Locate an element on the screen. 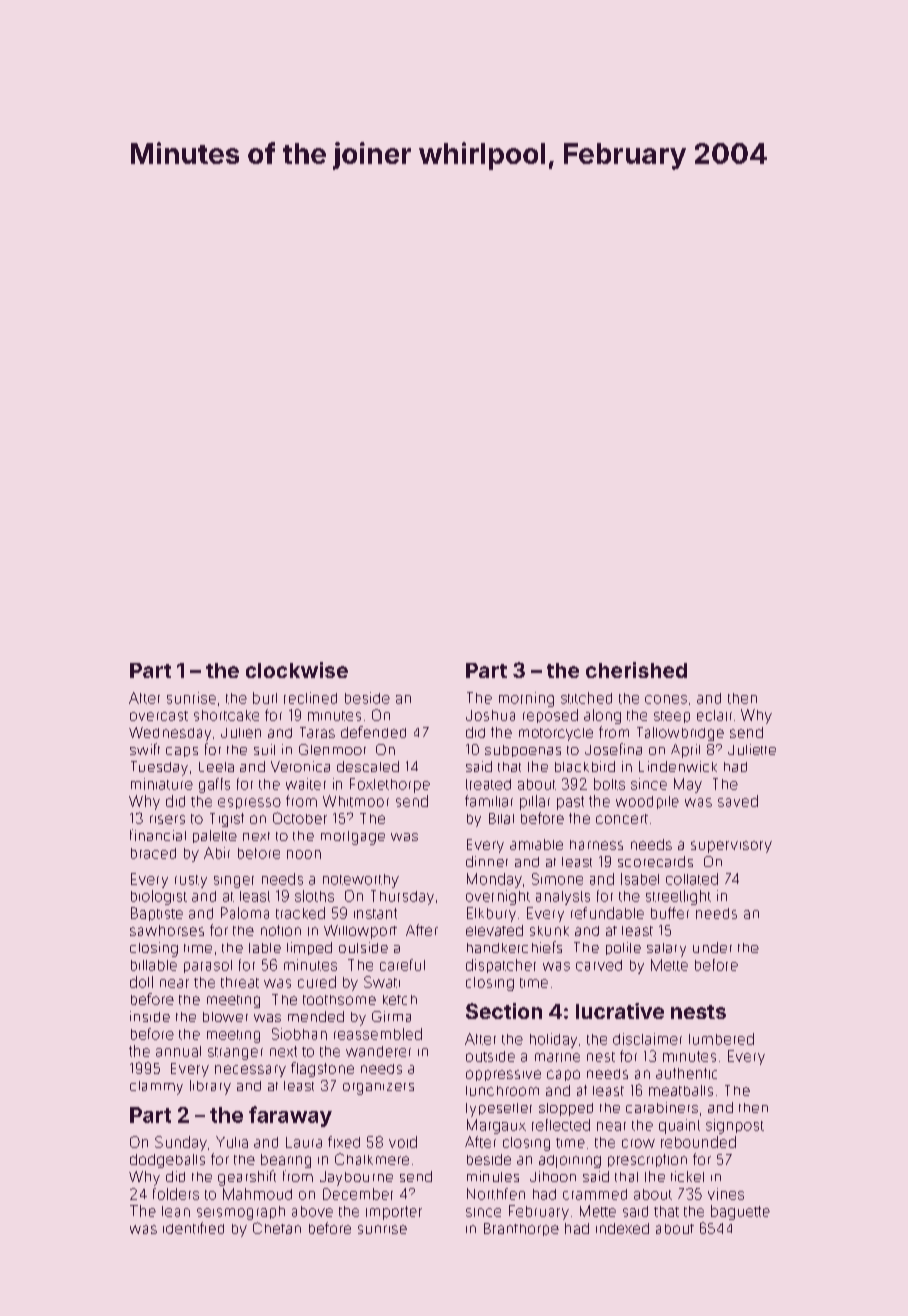  organizers is located at coordinates (378, 1089).
